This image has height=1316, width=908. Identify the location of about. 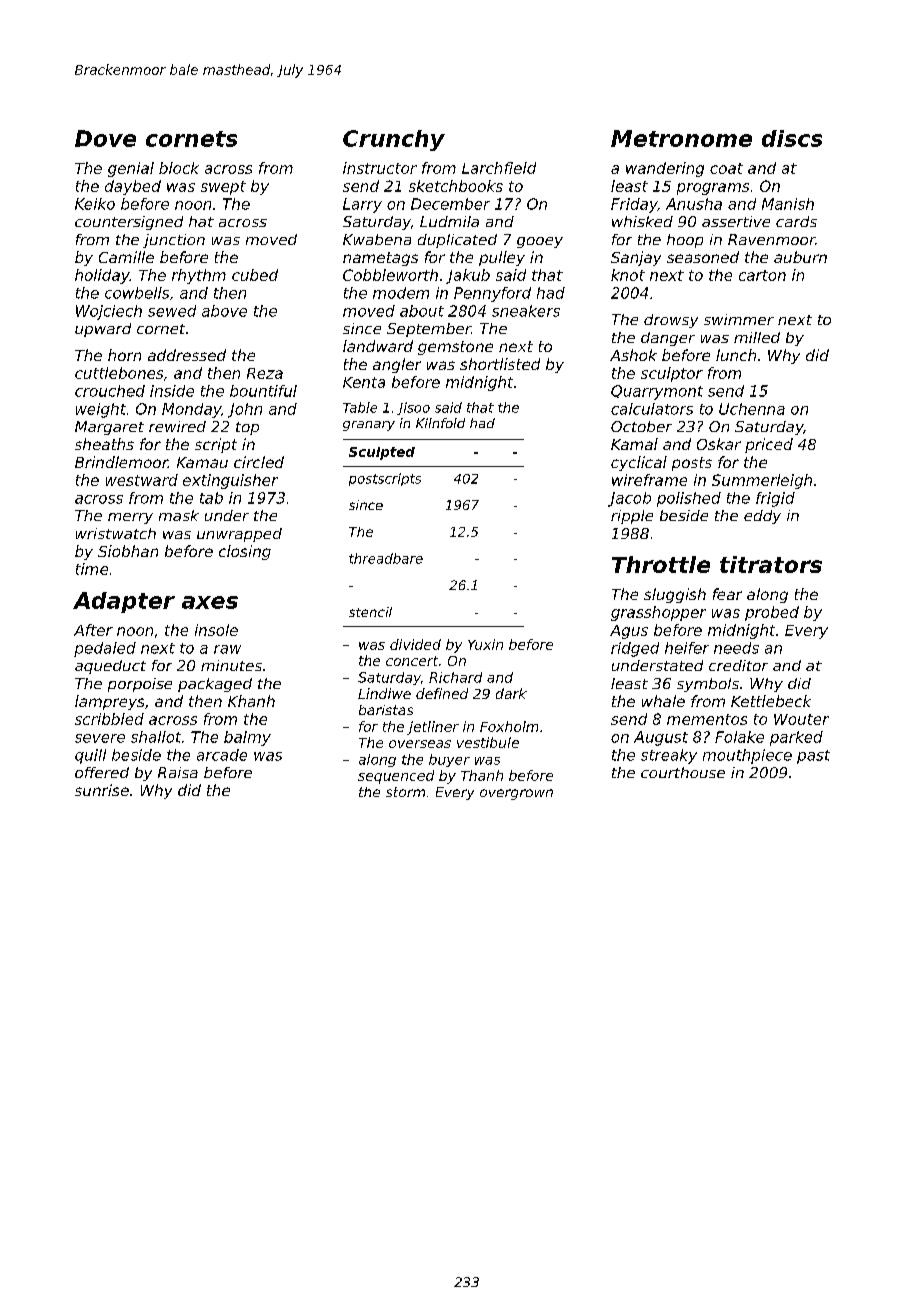
(422, 311).
